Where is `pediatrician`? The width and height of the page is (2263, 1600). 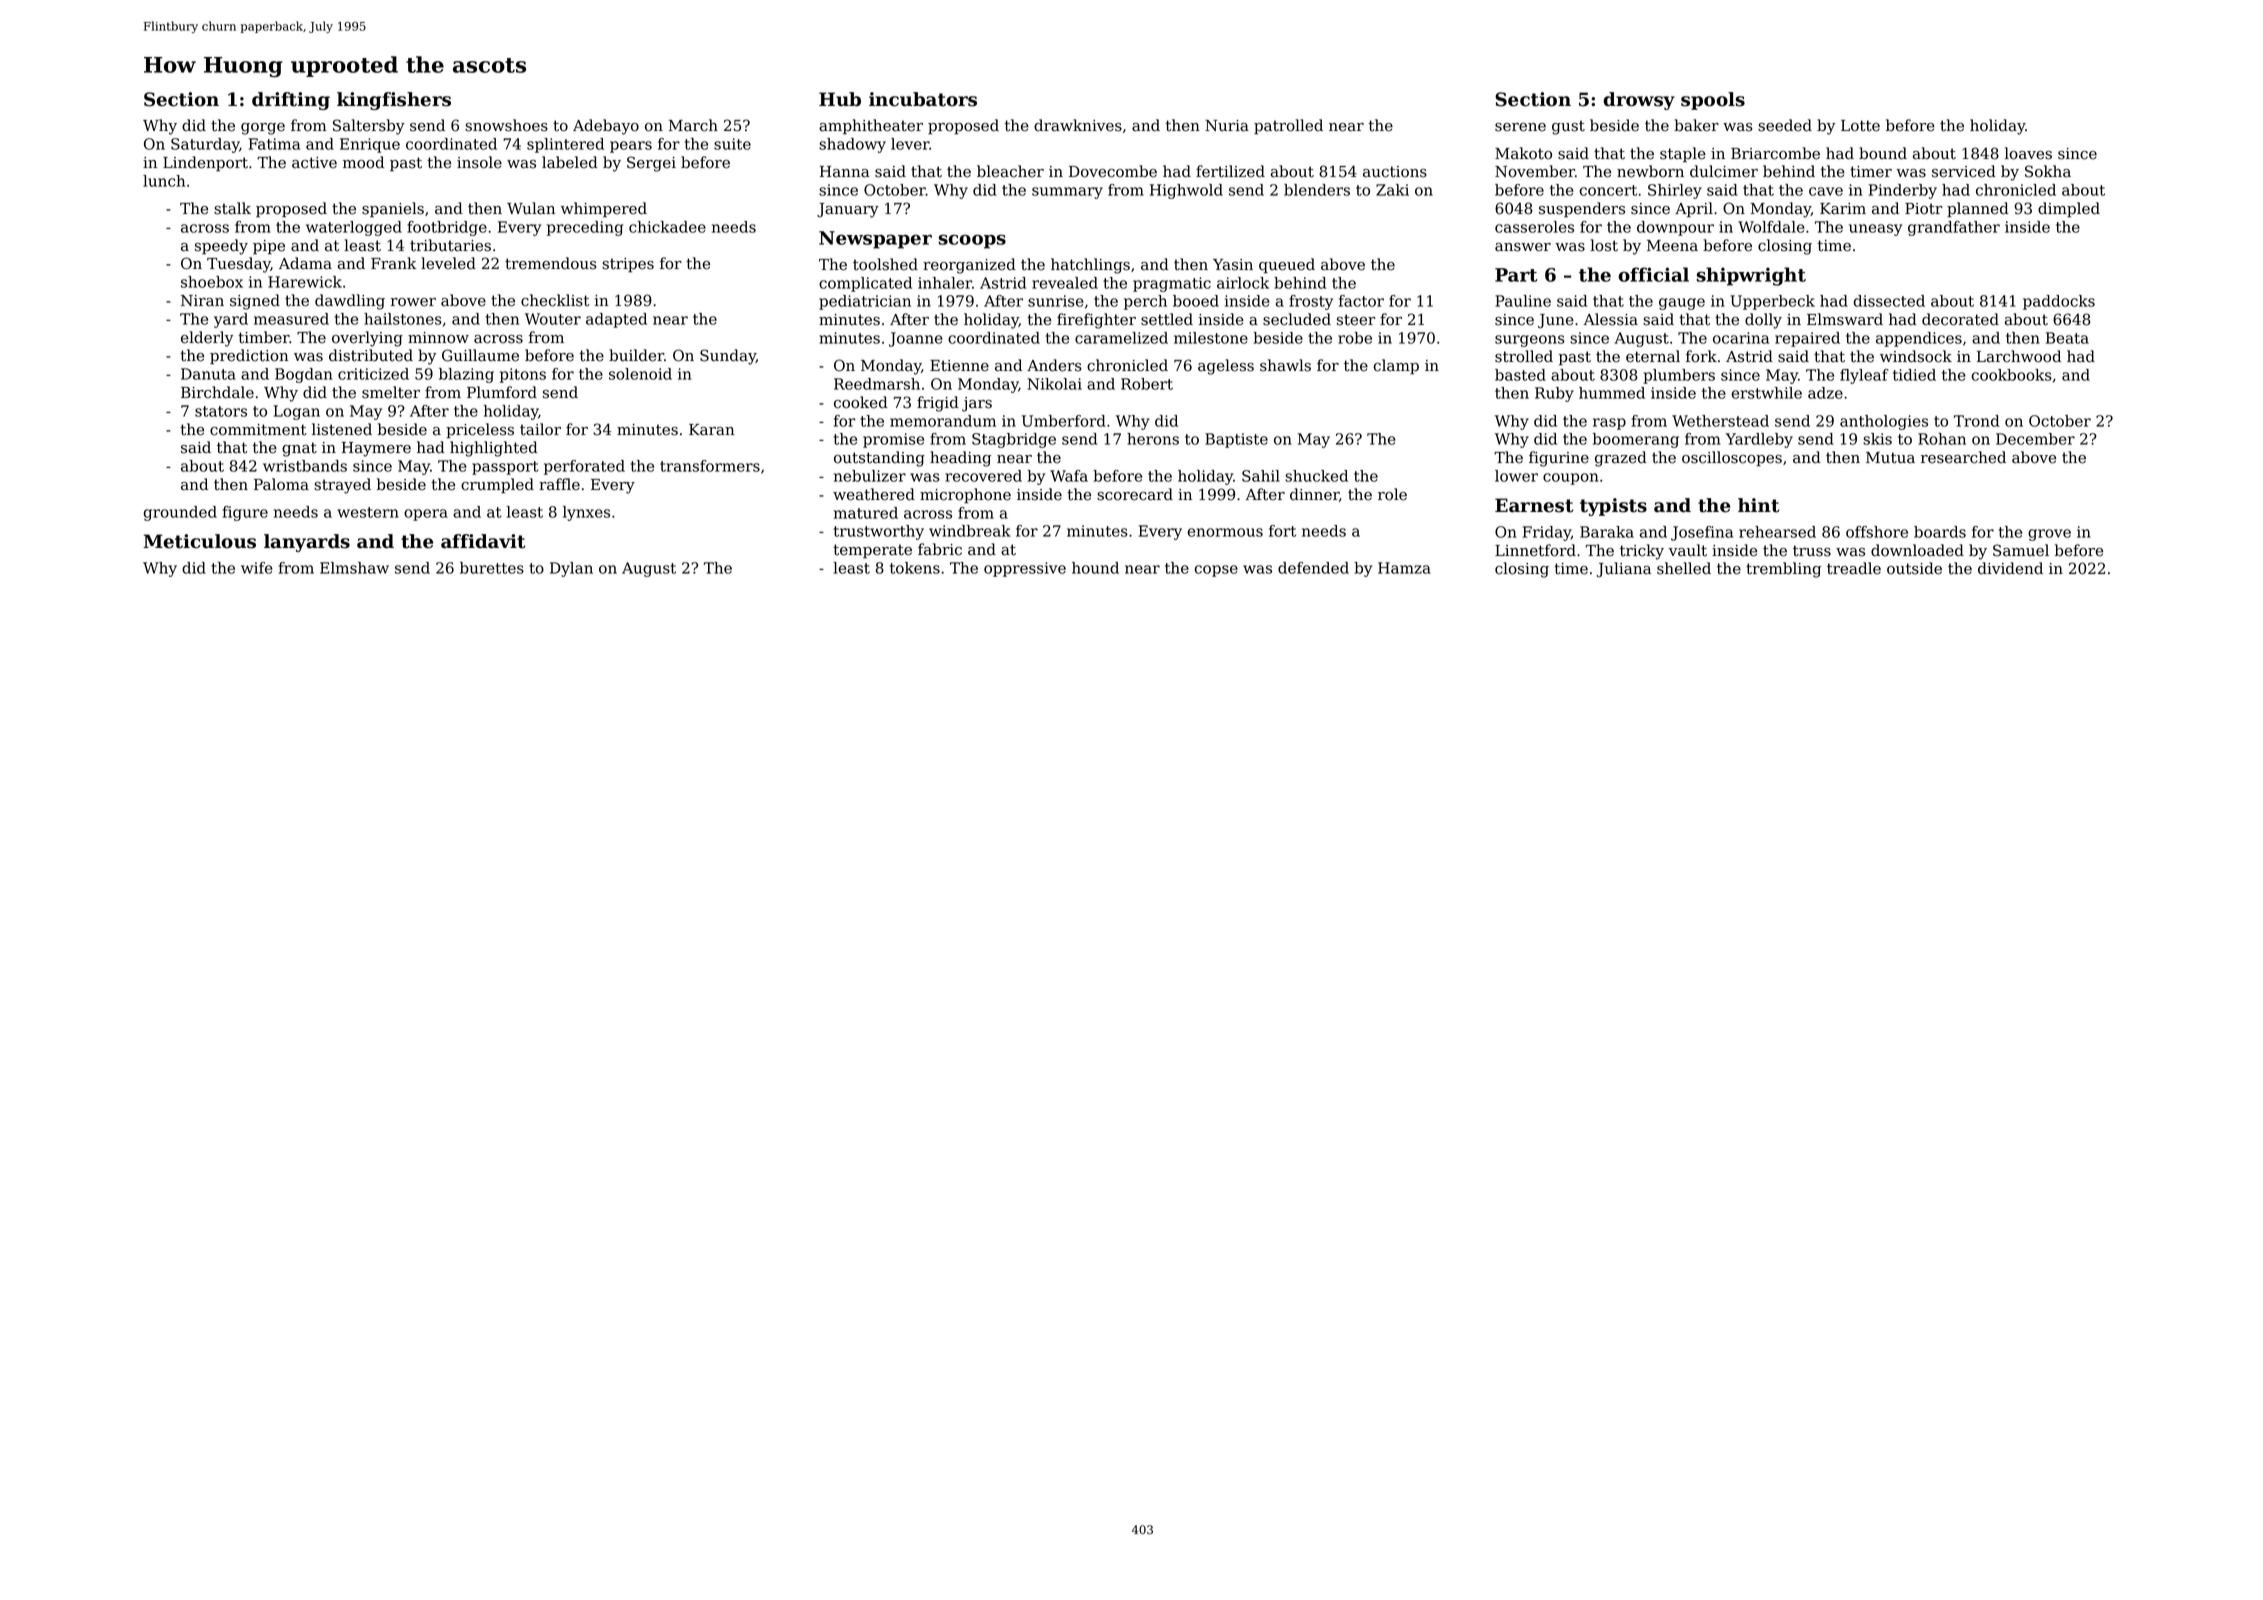 pediatrician is located at coordinates (865, 302).
